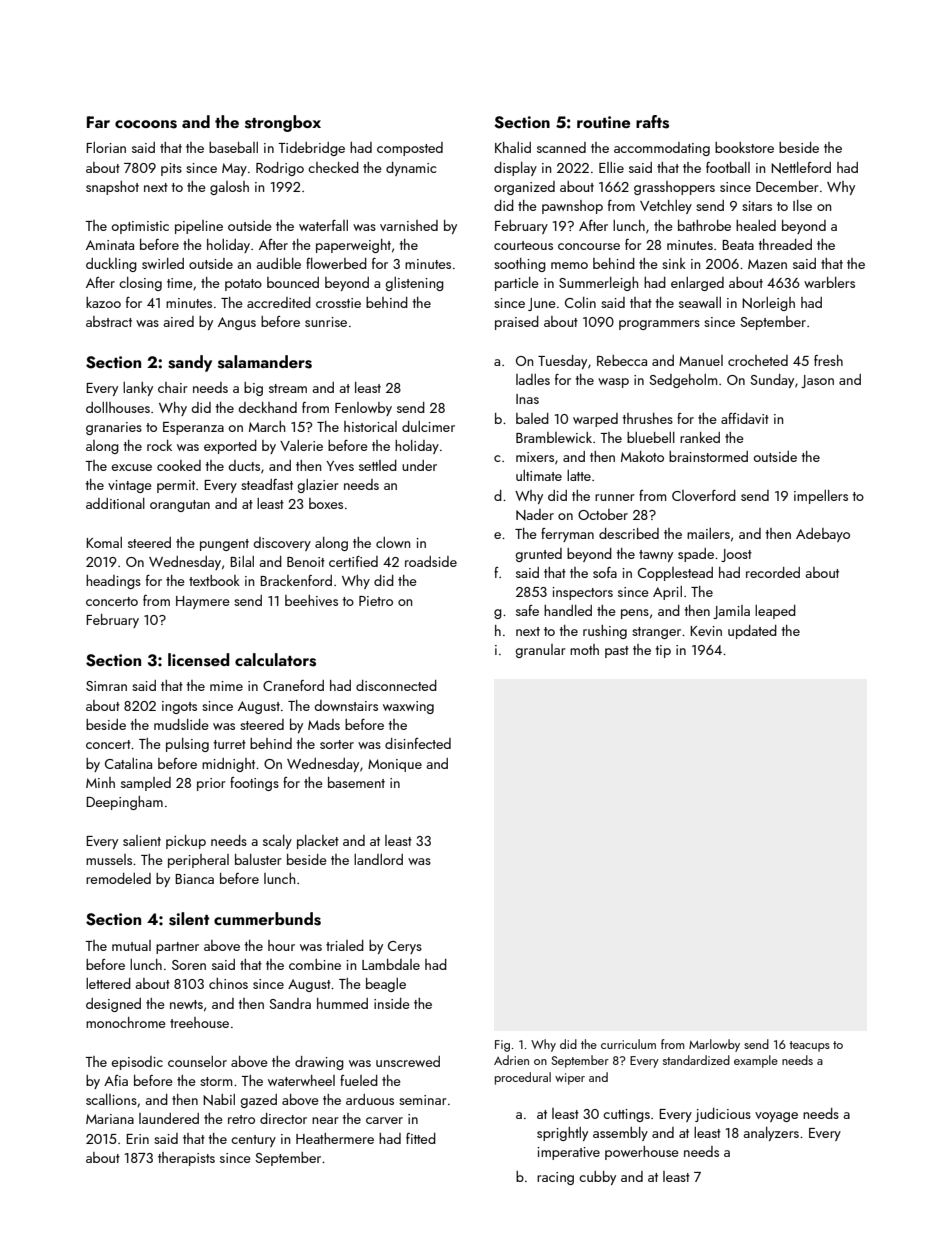 The height and width of the page is (1233, 952). Describe the element at coordinates (801, 168) in the page. I see `Nettleford` at that location.
